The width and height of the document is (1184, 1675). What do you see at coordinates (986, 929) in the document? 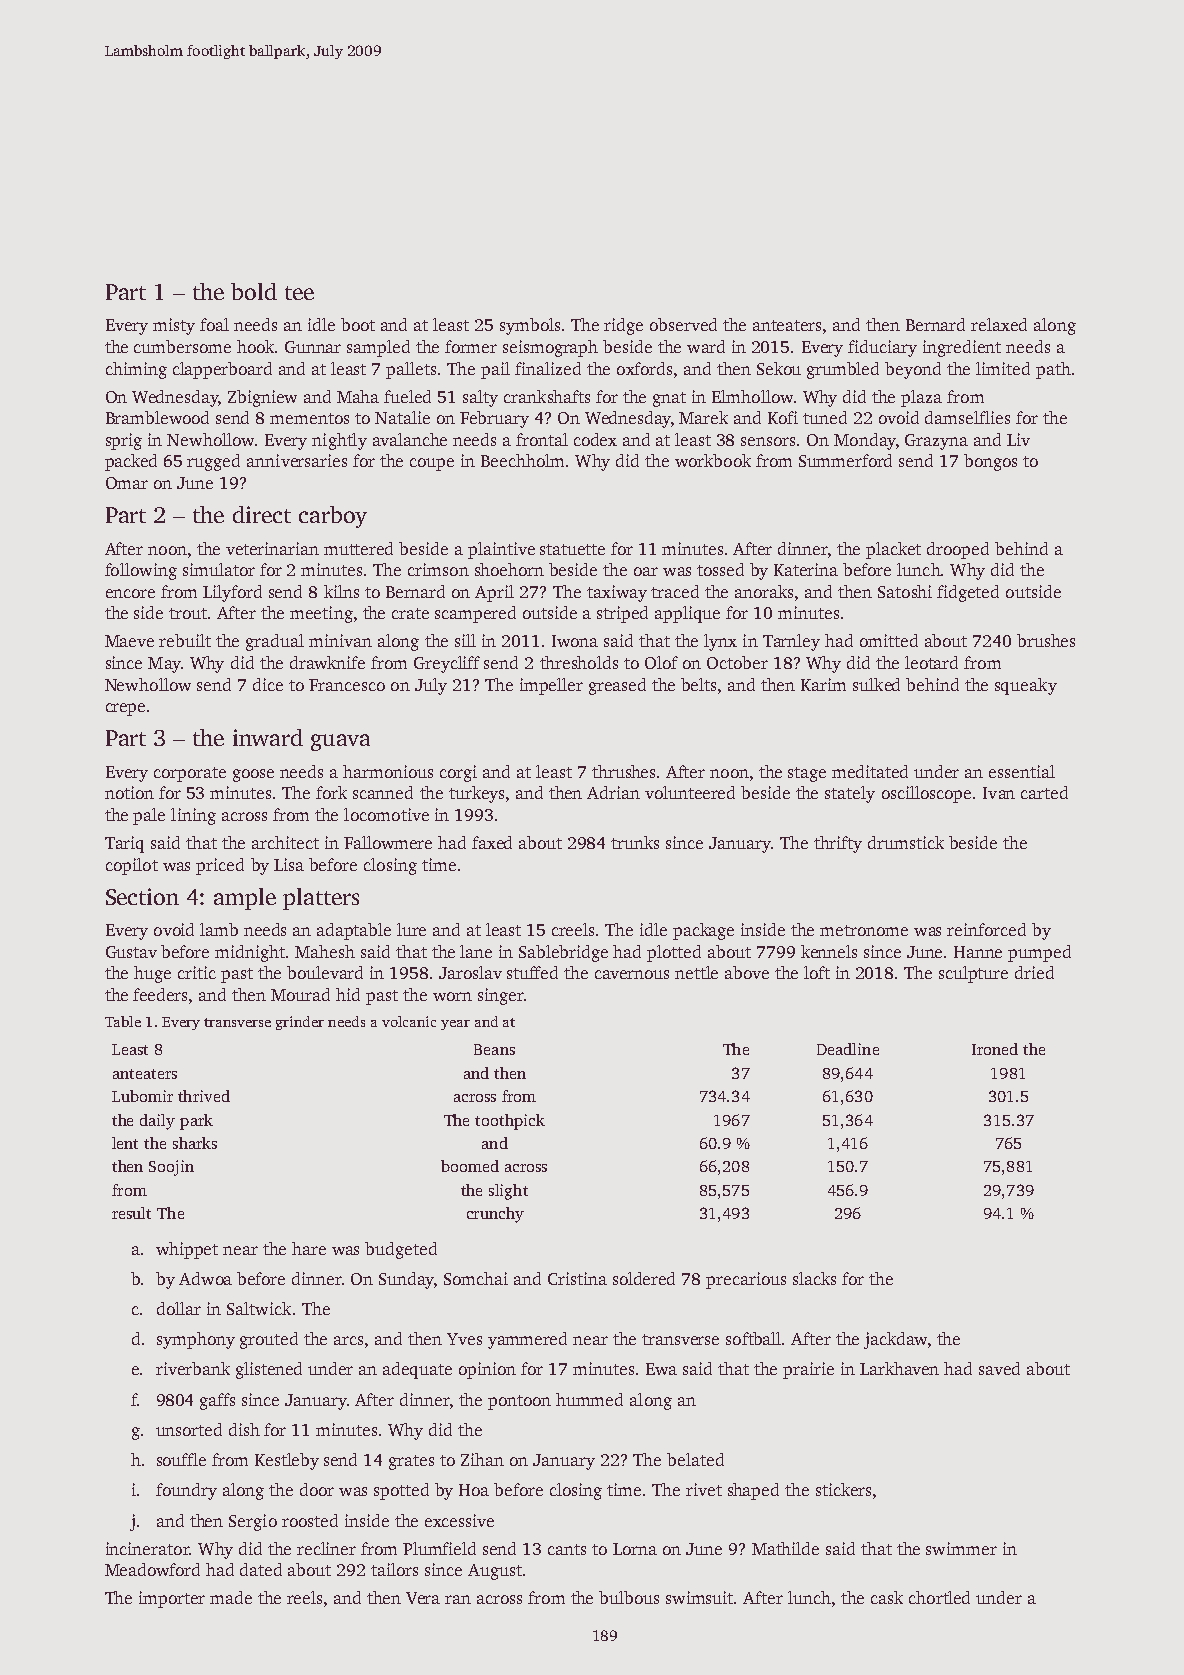
I see `reinforced` at bounding box center [986, 929].
